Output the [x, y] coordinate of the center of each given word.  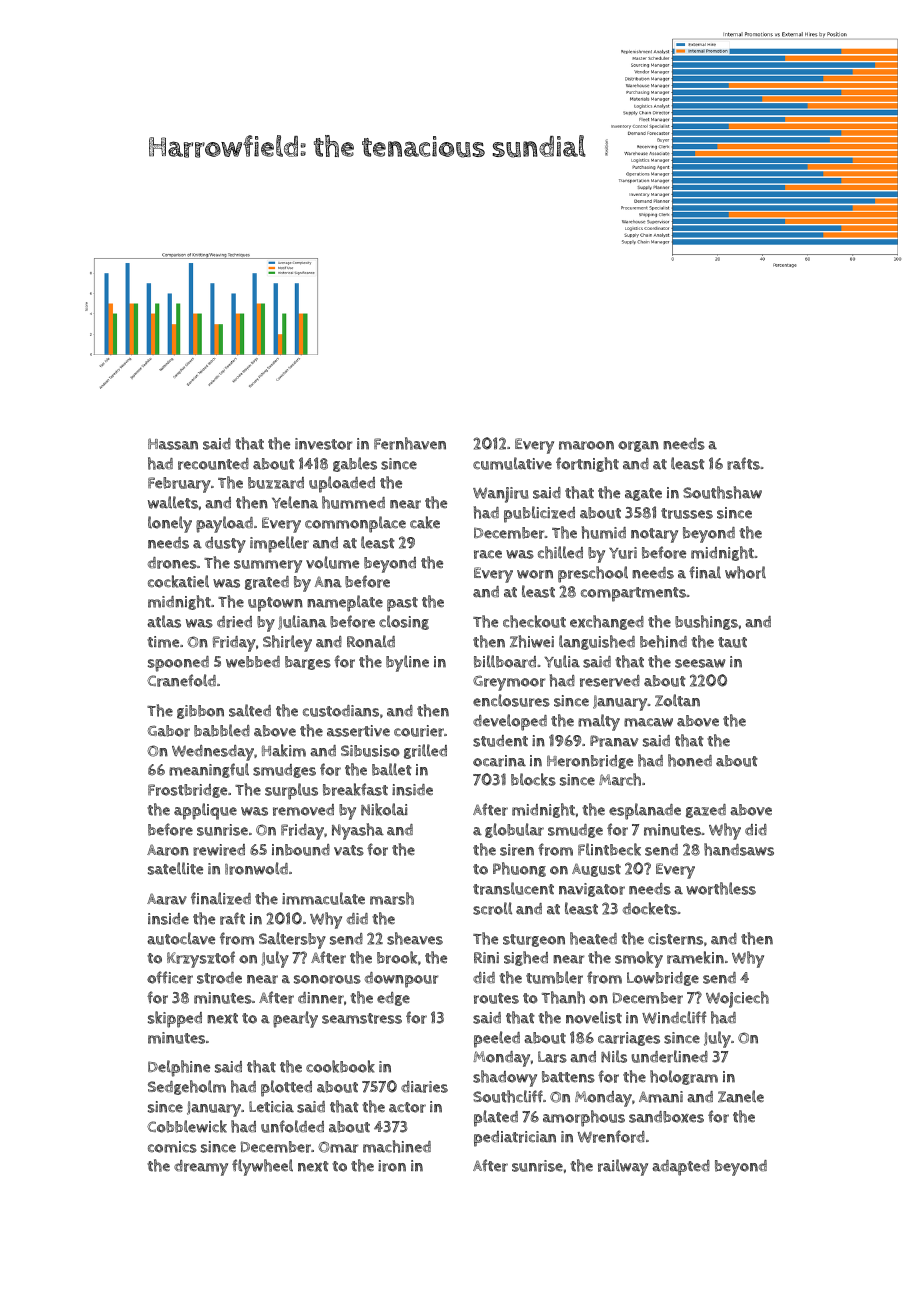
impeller [279, 544]
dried [234, 622]
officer [170, 977]
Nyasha [358, 831]
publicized [539, 514]
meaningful [209, 770]
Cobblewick [187, 1126]
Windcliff [674, 1017]
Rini [486, 958]
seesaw [700, 663]
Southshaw [722, 492]
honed [690, 760]
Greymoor [509, 683]
